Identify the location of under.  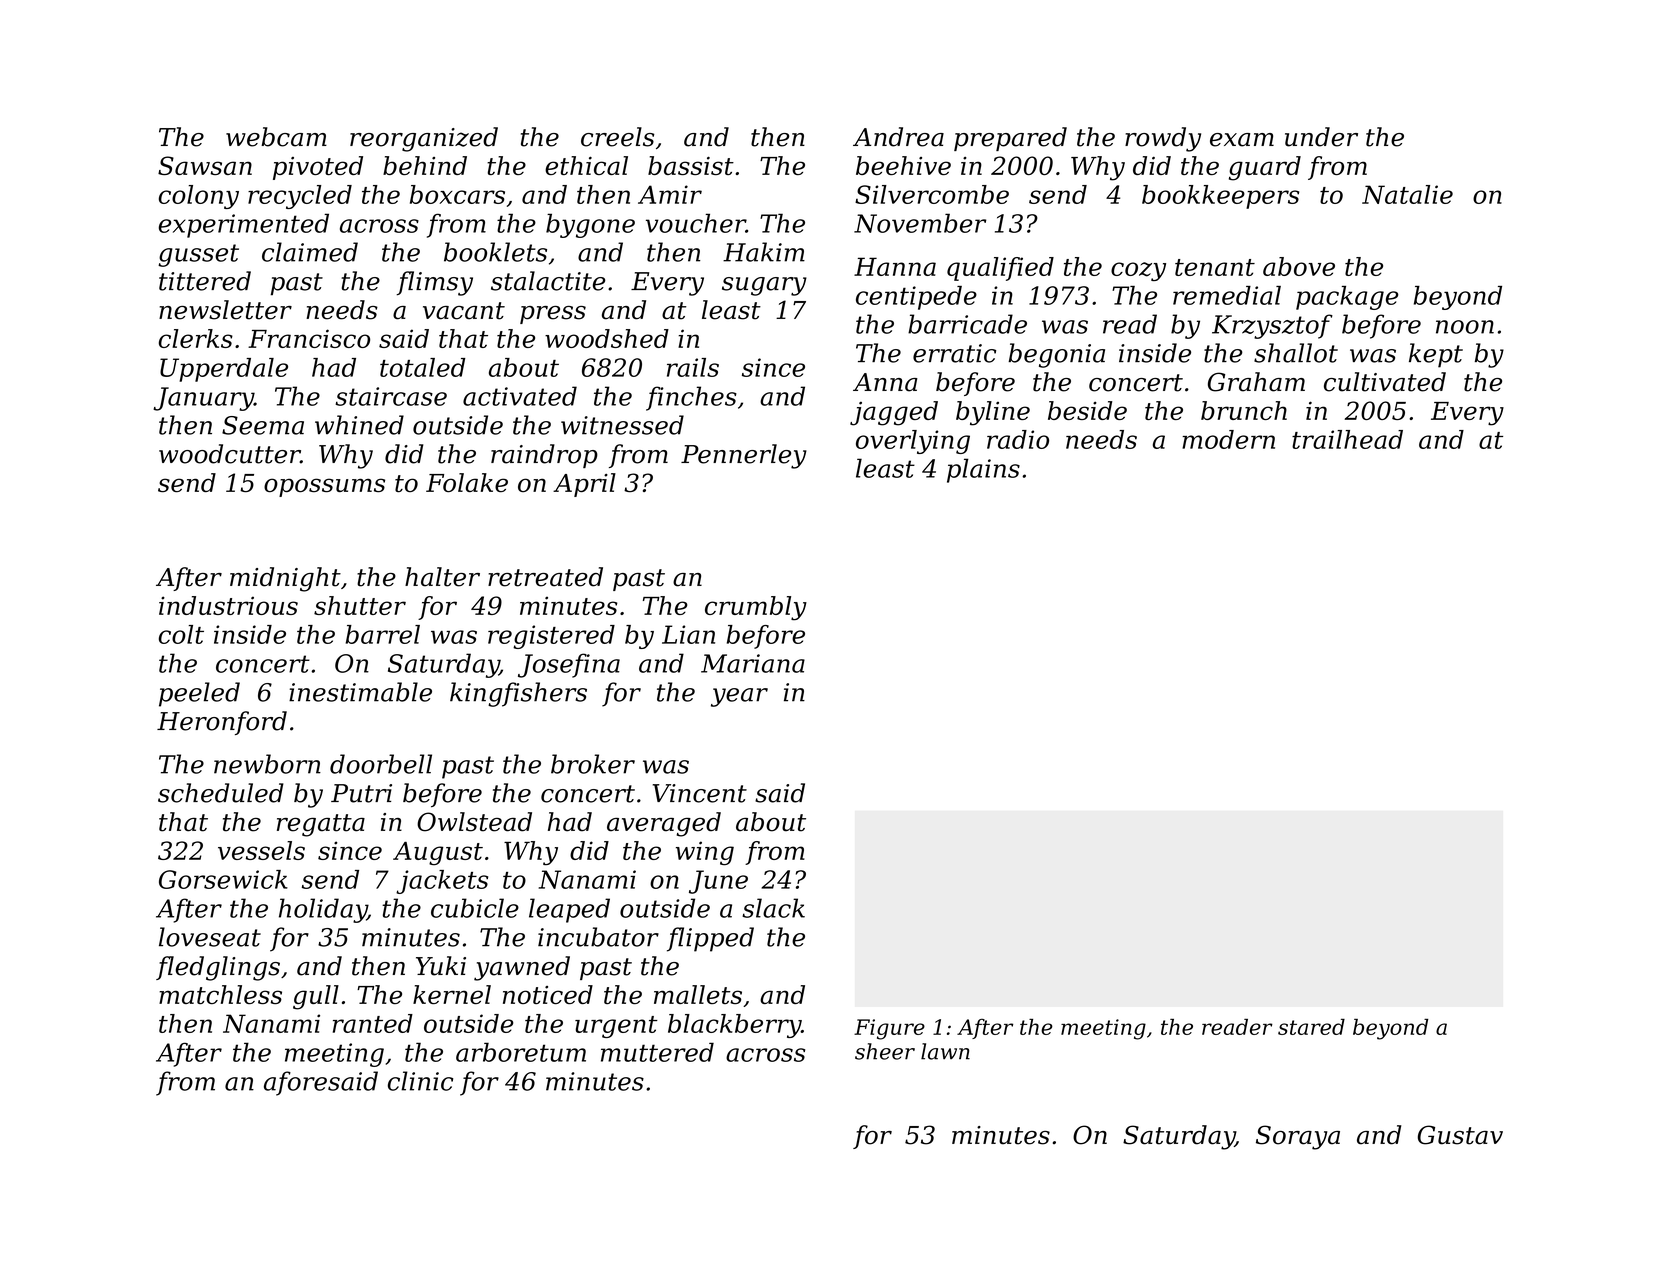
(1321, 137).
